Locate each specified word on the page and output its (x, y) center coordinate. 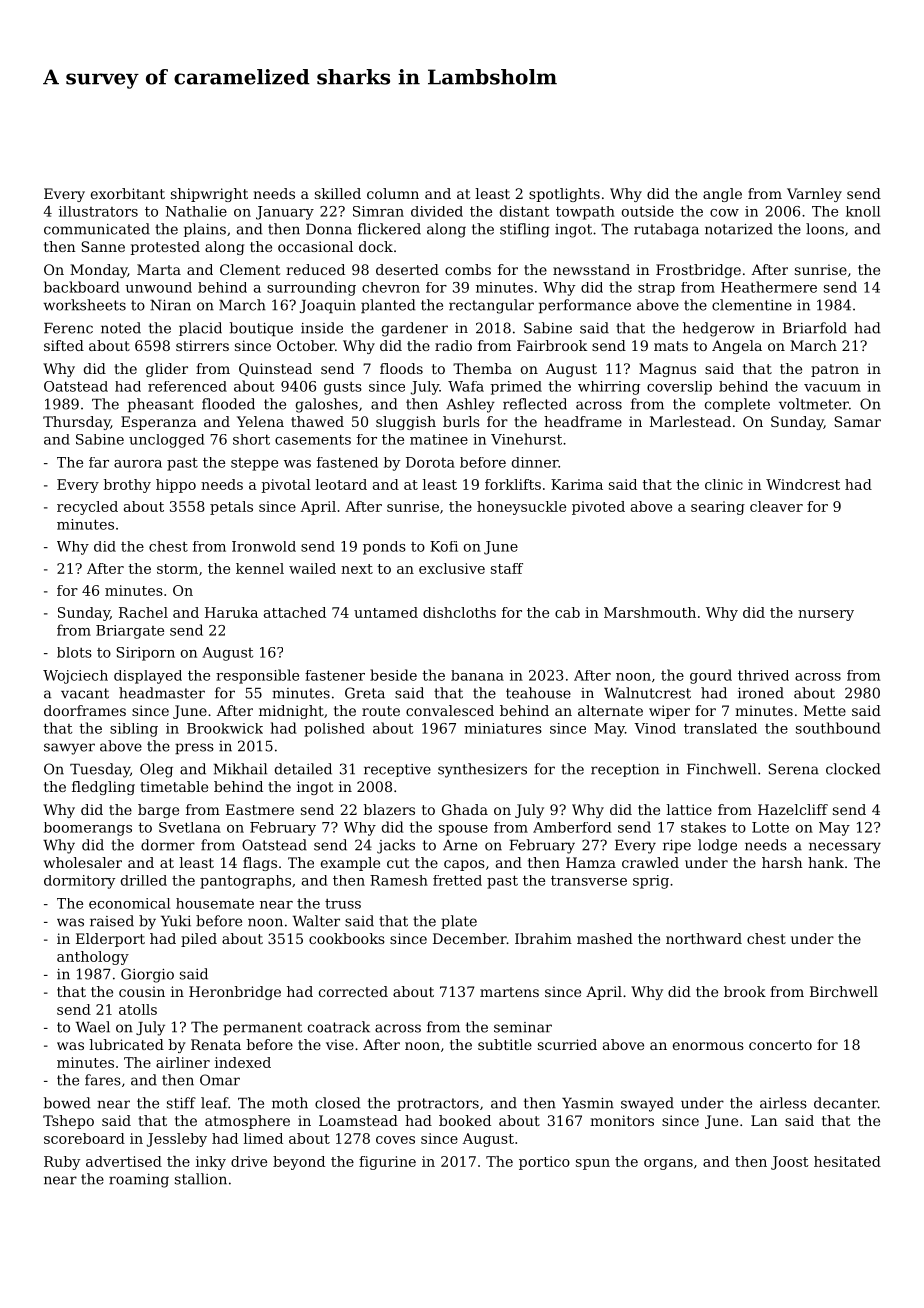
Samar (858, 421)
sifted (64, 345)
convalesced (450, 710)
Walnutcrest (647, 693)
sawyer (69, 749)
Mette (825, 710)
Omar (220, 1080)
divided (437, 211)
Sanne (103, 246)
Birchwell (844, 991)
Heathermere (769, 287)
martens (509, 992)
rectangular (491, 306)
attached (295, 612)
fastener (335, 675)
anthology (93, 958)
